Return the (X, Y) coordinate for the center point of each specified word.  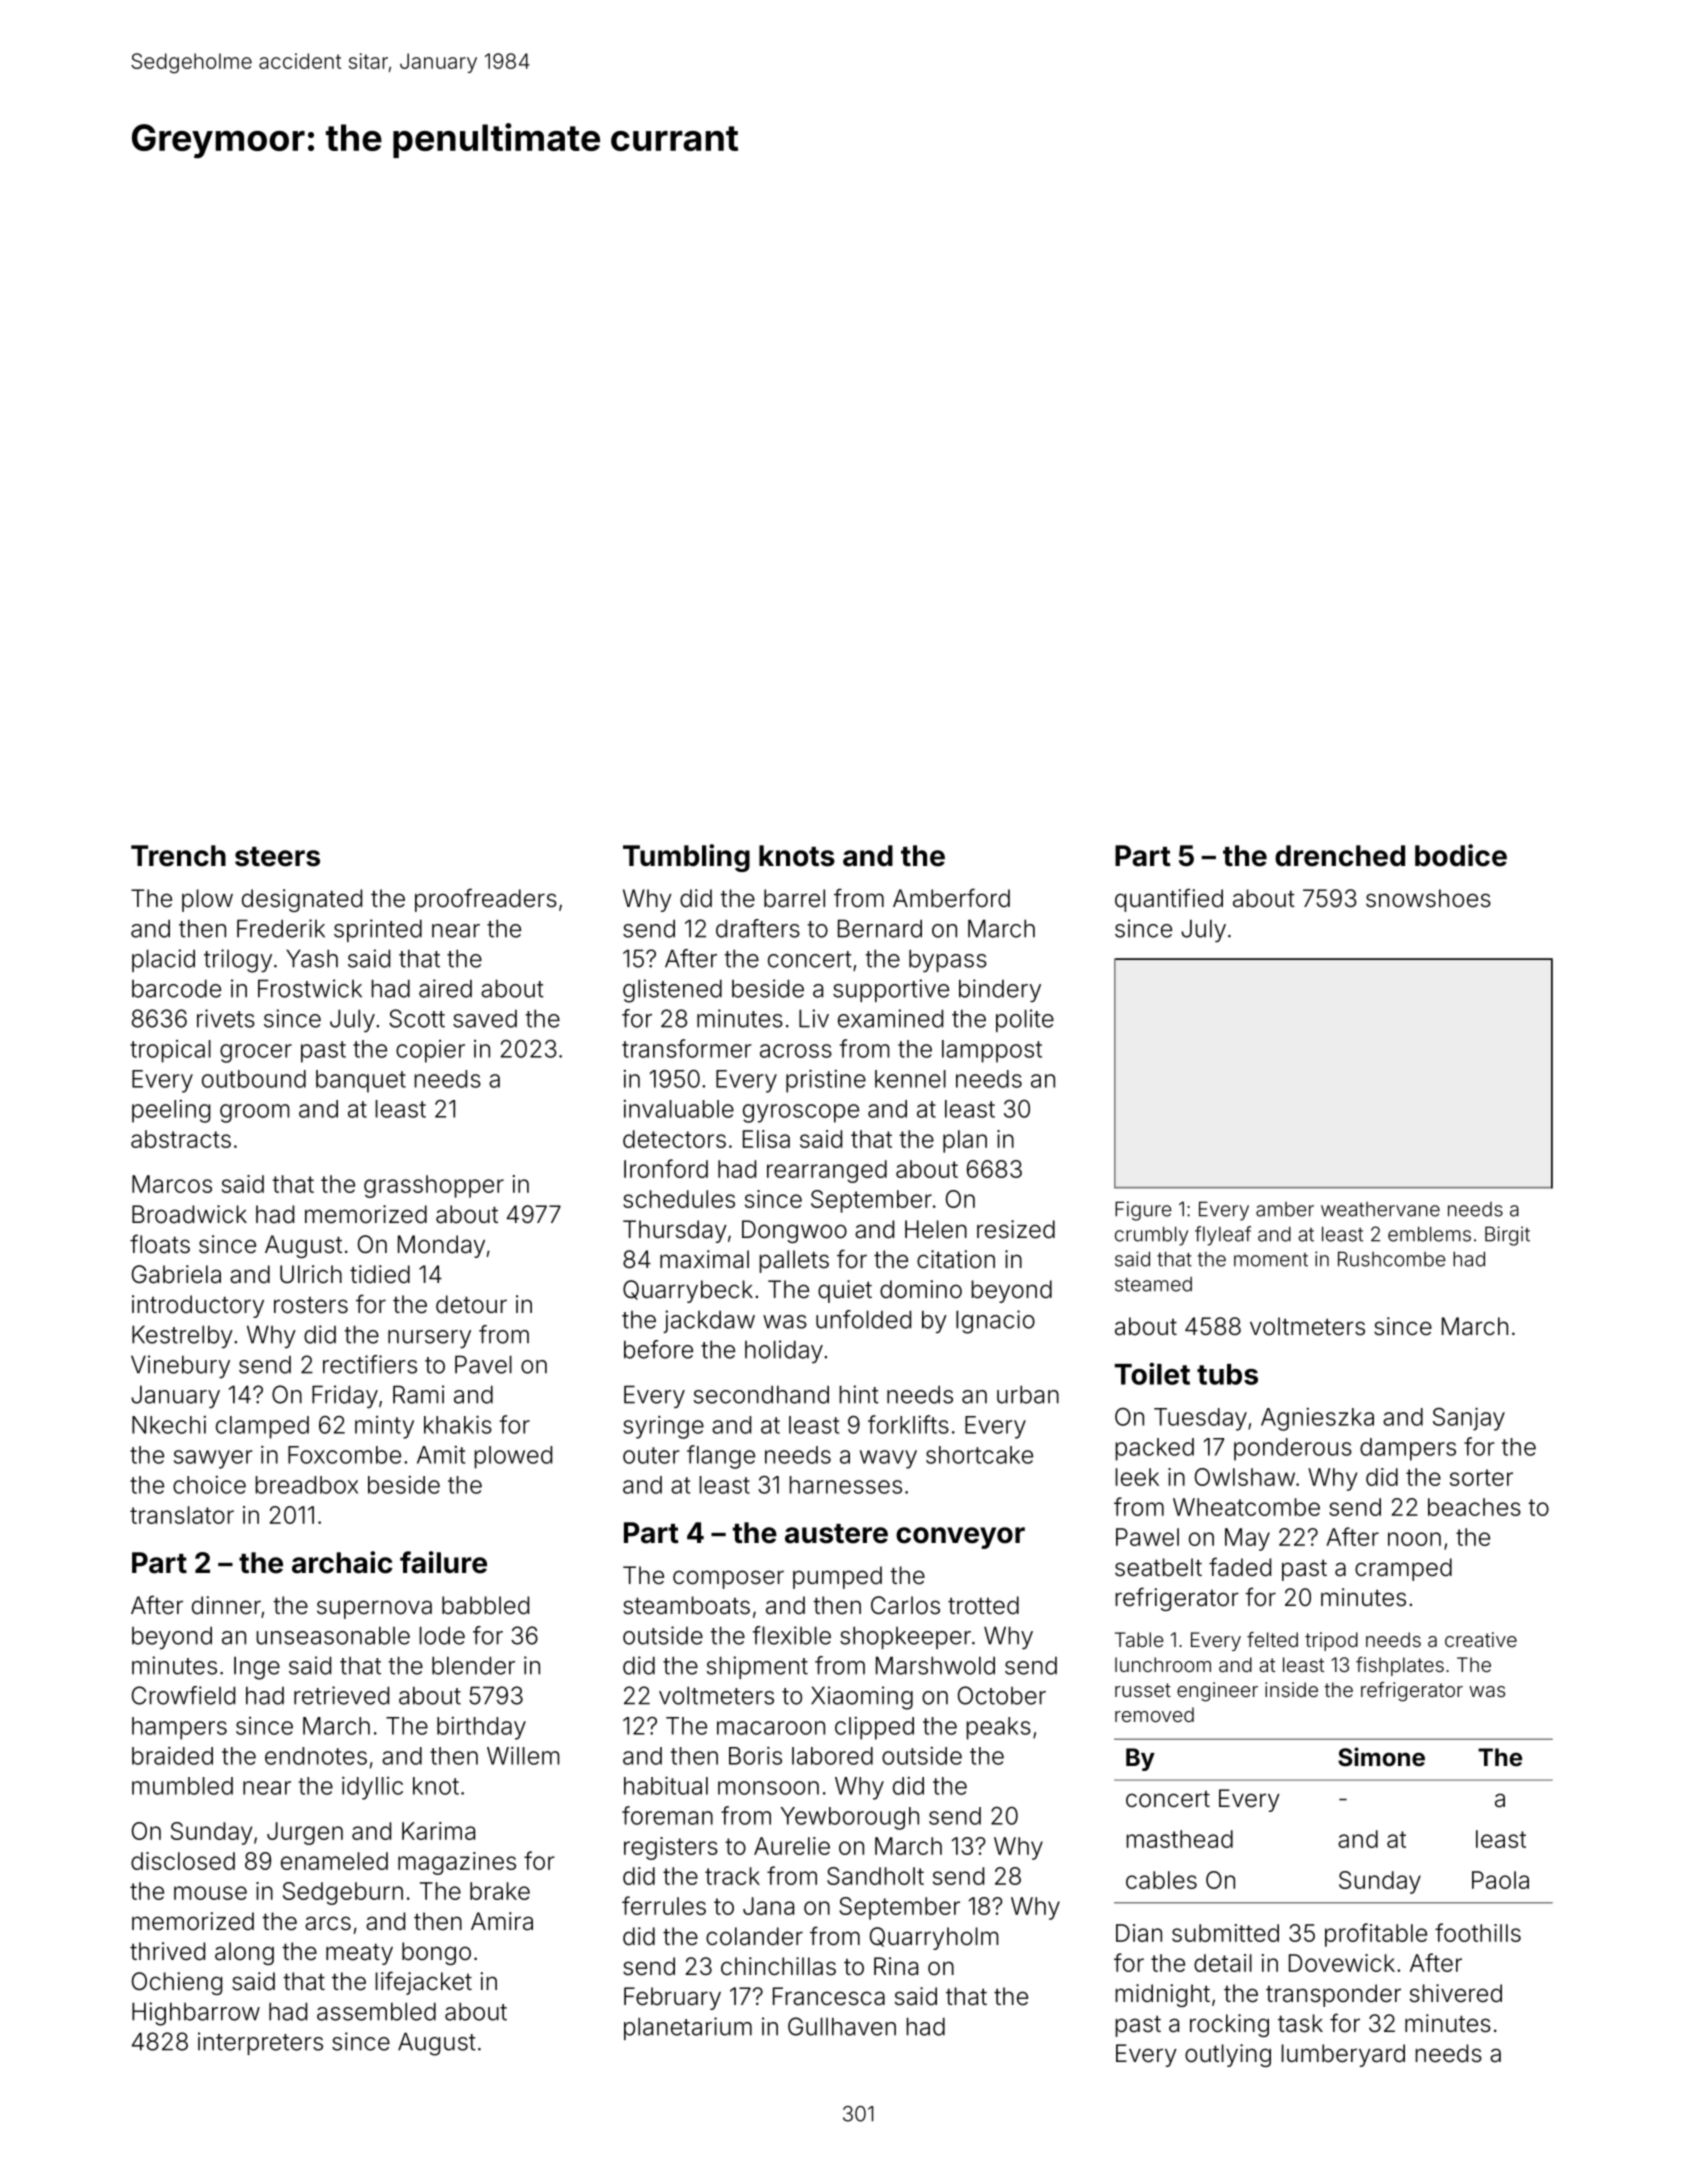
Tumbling (686, 858)
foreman (667, 1815)
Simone (1381, 1757)
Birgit (1507, 1236)
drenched (1340, 856)
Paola (1500, 1880)
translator (182, 1515)
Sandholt (875, 1876)
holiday (784, 1351)
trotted (983, 1605)
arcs (328, 1923)
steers (277, 857)
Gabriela (176, 1274)
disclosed (183, 1861)
